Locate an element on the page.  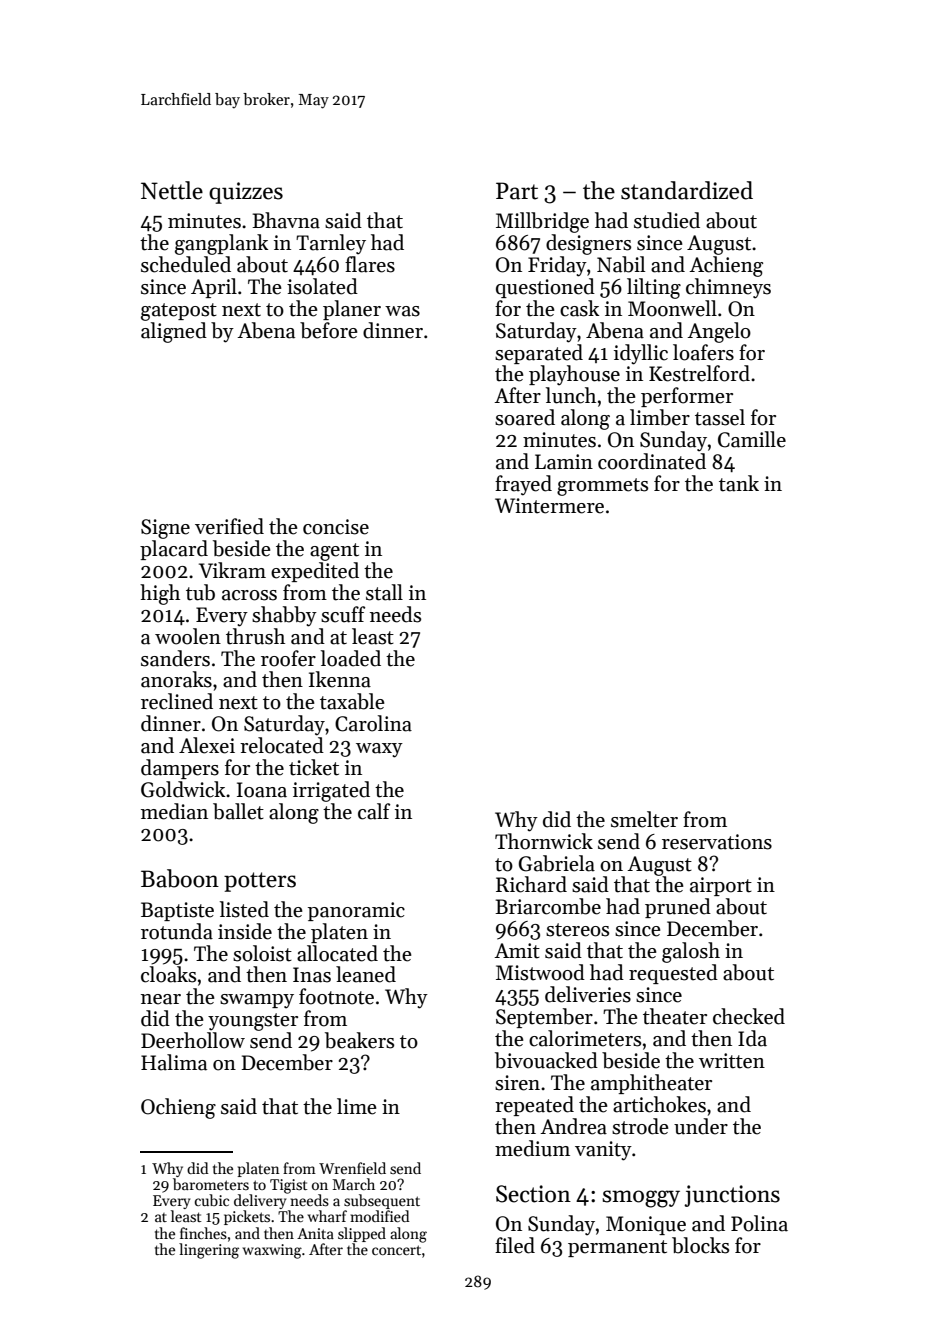
anoraks is located at coordinates (176, 679).
